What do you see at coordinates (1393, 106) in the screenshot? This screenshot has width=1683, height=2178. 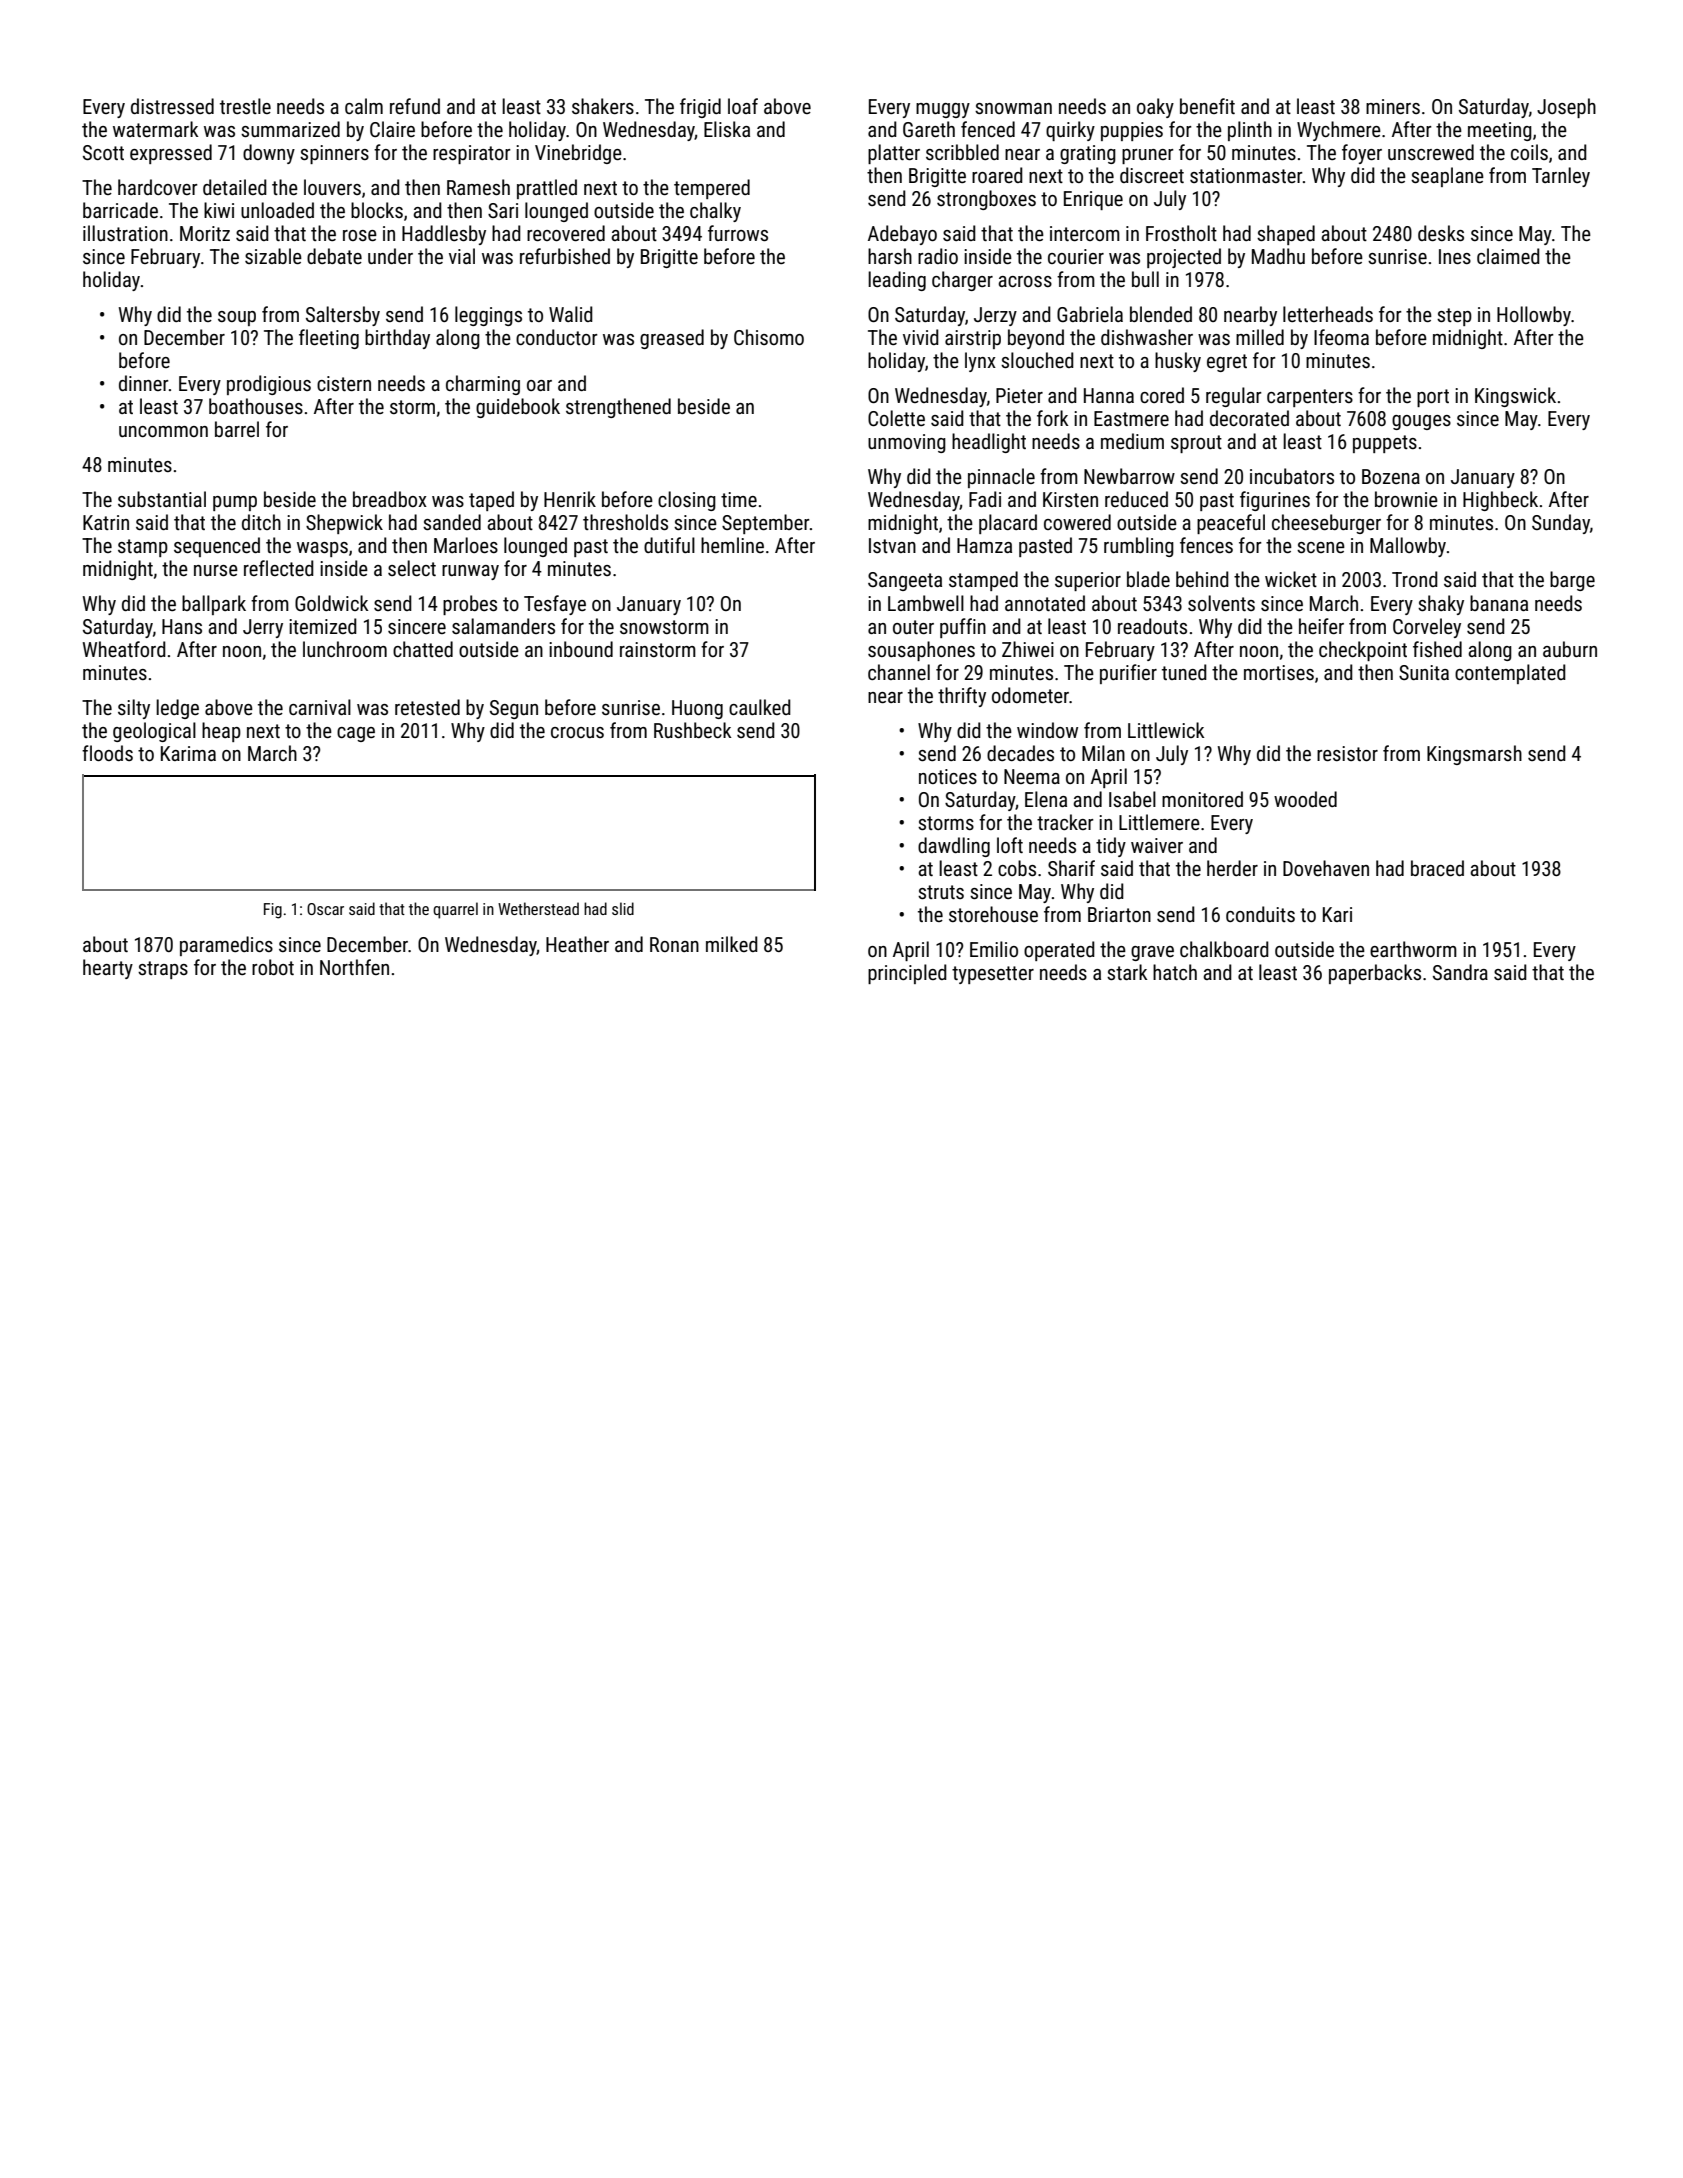 I see `miners` at bounding box center [1393, 106].
